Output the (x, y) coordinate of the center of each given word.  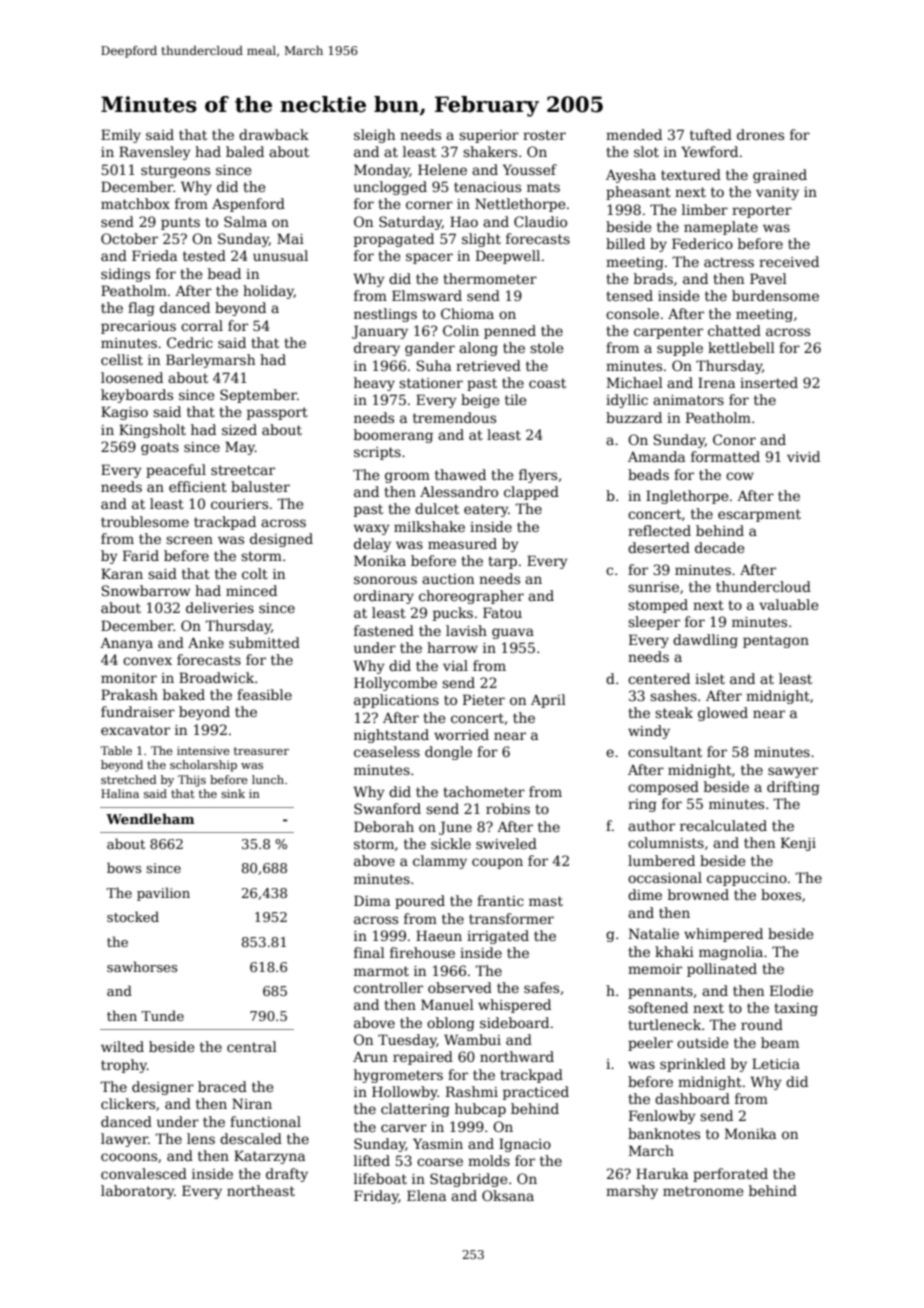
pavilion (163, 894)
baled (245, 151)
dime (645, 894)
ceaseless (387, 751)
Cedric (190, 342)
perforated (730, 1175)
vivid (803, 456)
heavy (374, 384)
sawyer (793, 772)
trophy (124, 1066)
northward (517, 1056)
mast (546, 901)
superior (489, 136)
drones (760, 134)
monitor (129, 678)
